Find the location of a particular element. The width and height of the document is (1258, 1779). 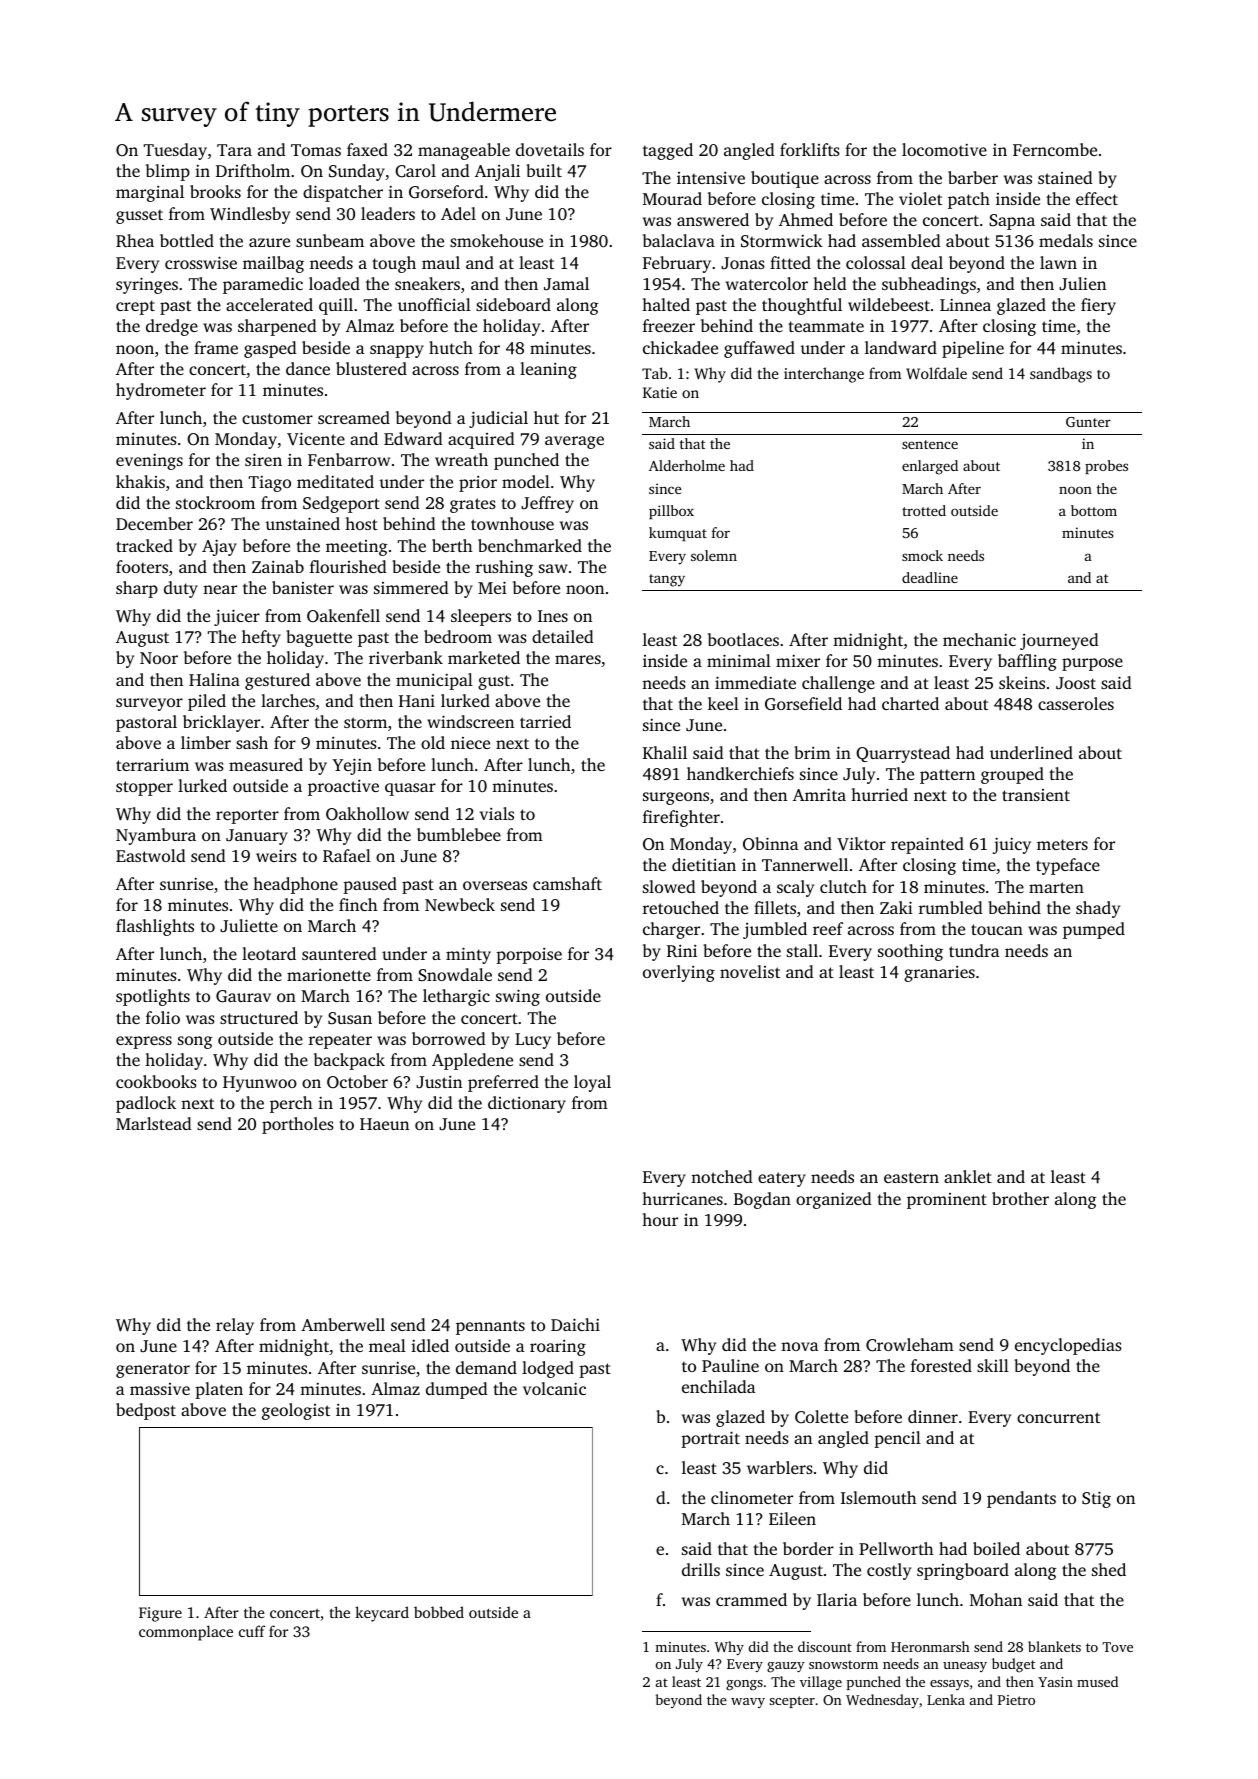

keycard is located at coordinates (382, 1614).
